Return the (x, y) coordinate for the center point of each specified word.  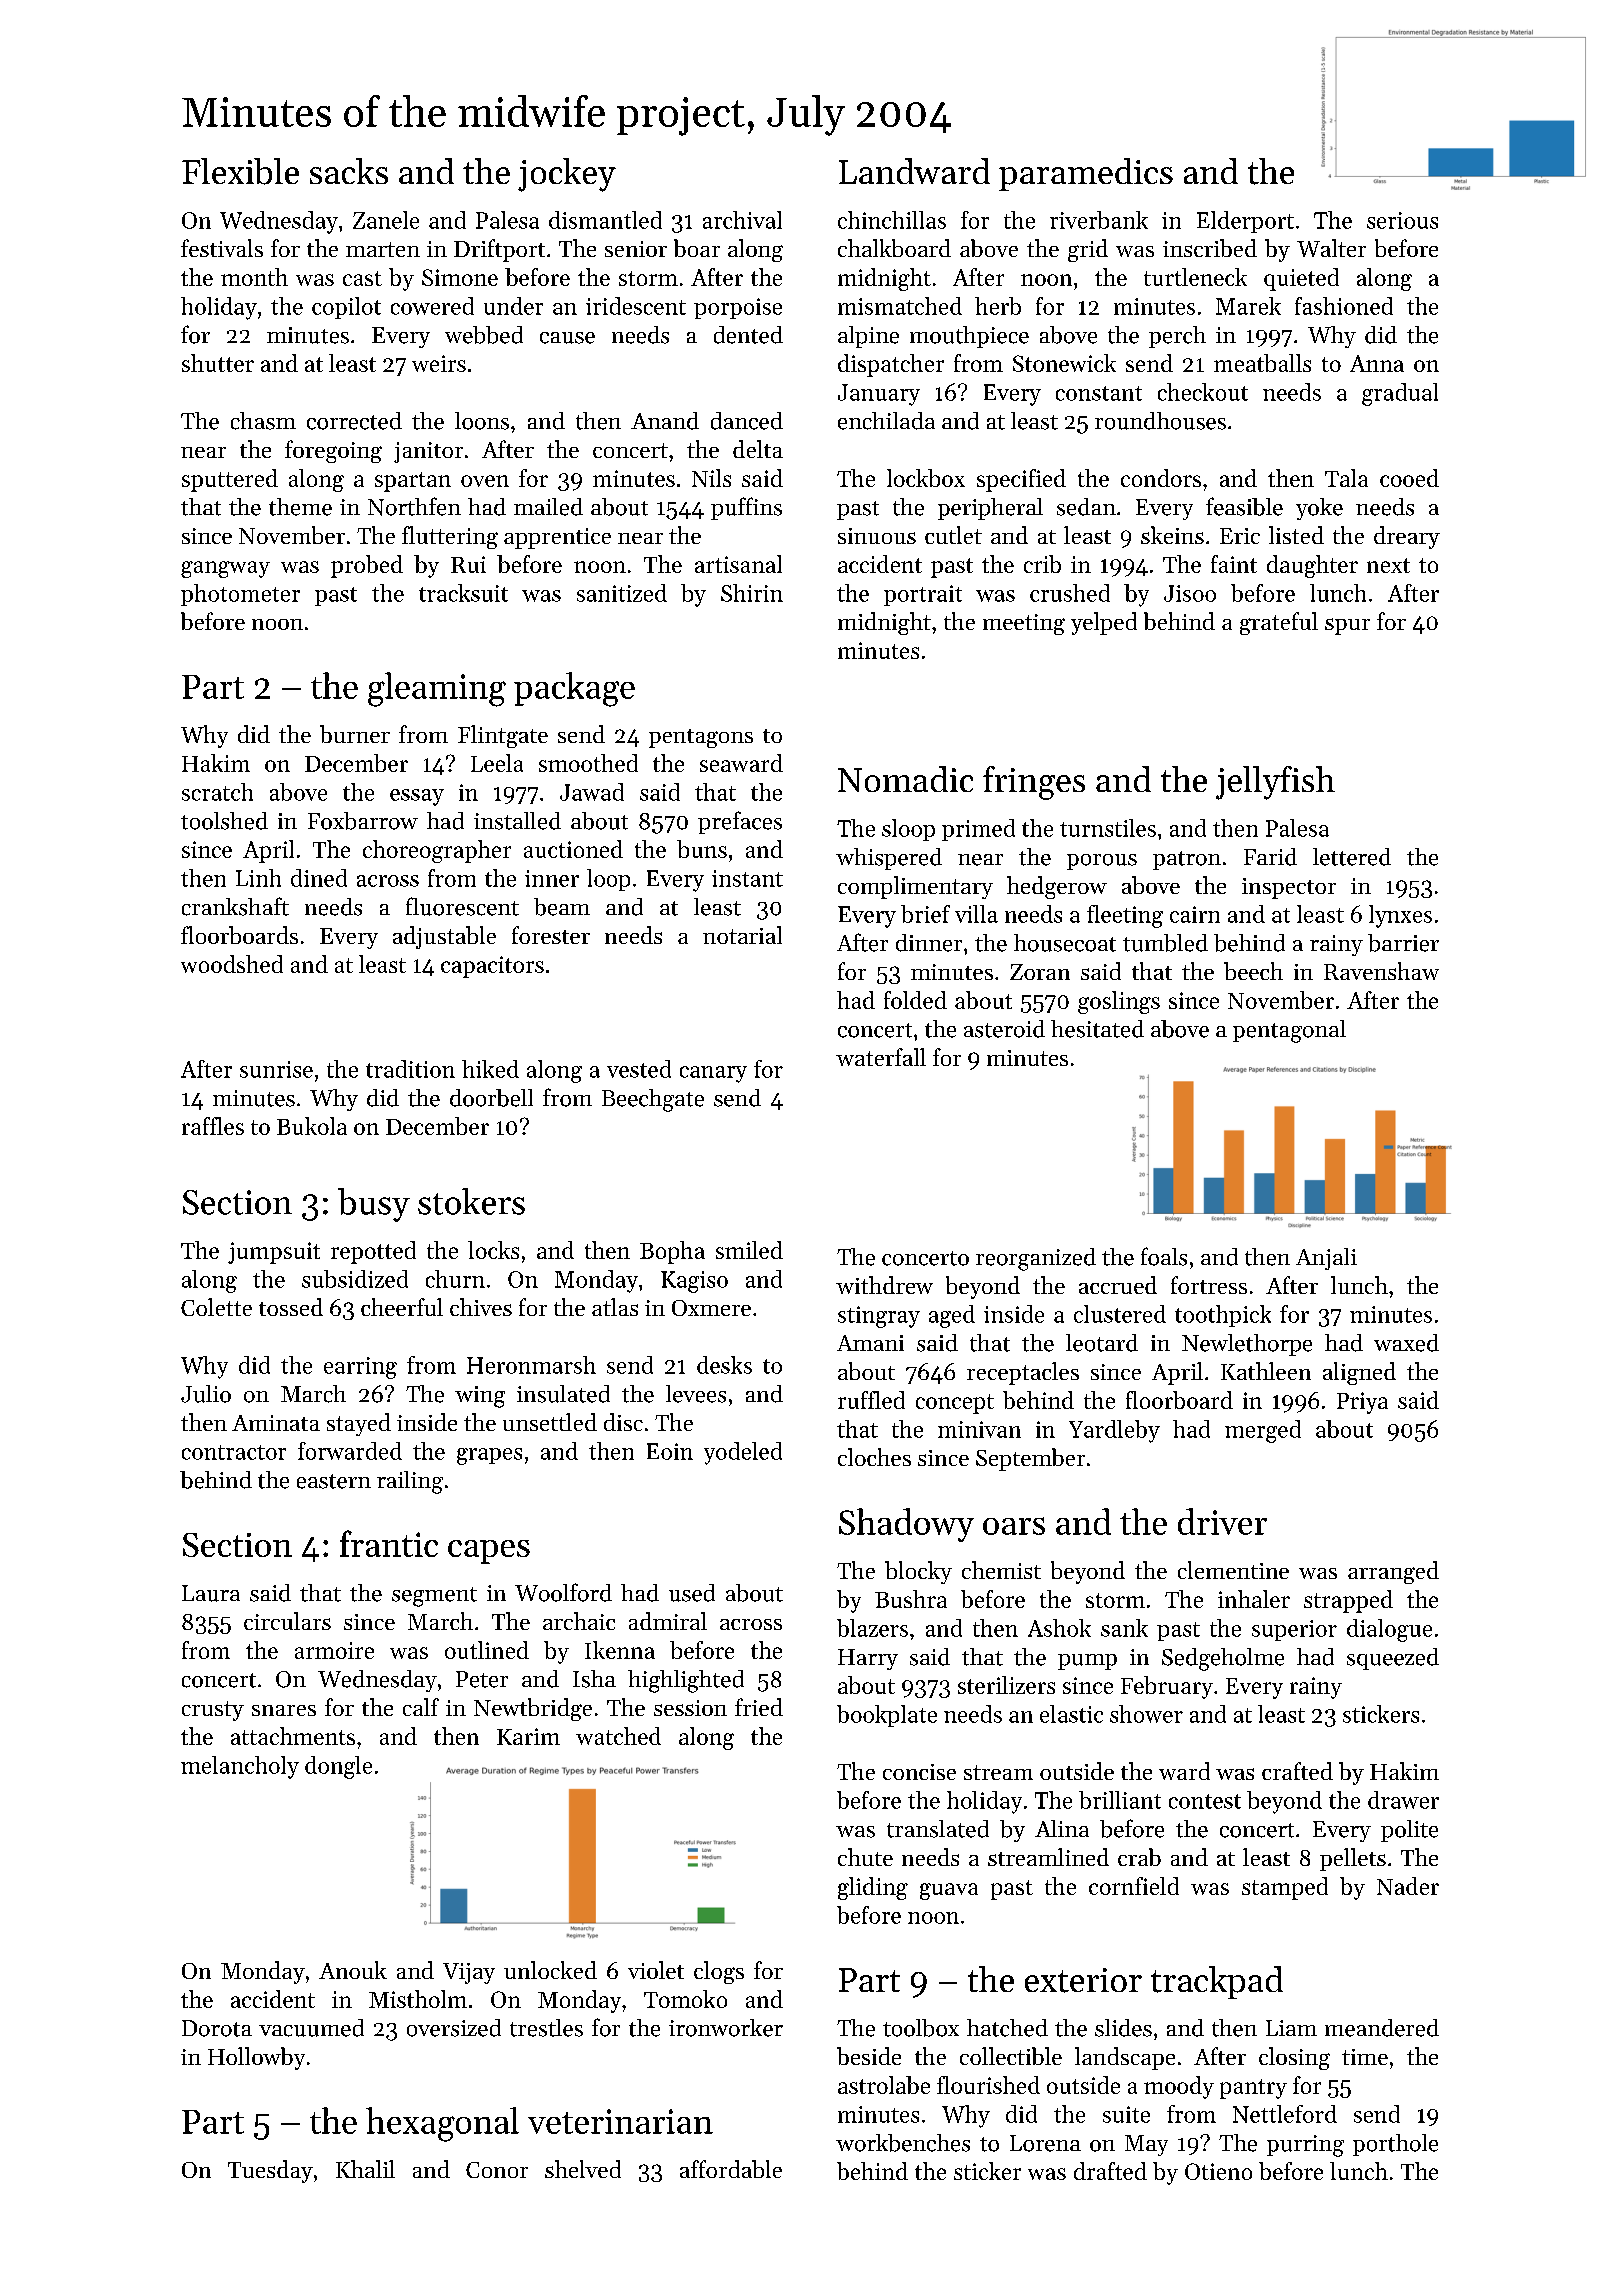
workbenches (903, 2143)
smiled (749, 1250)
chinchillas (892, 220)
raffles (213, 1126)
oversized (454, 2028)
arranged (1393, 1572)
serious (1402, 220)
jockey (567, 175)
